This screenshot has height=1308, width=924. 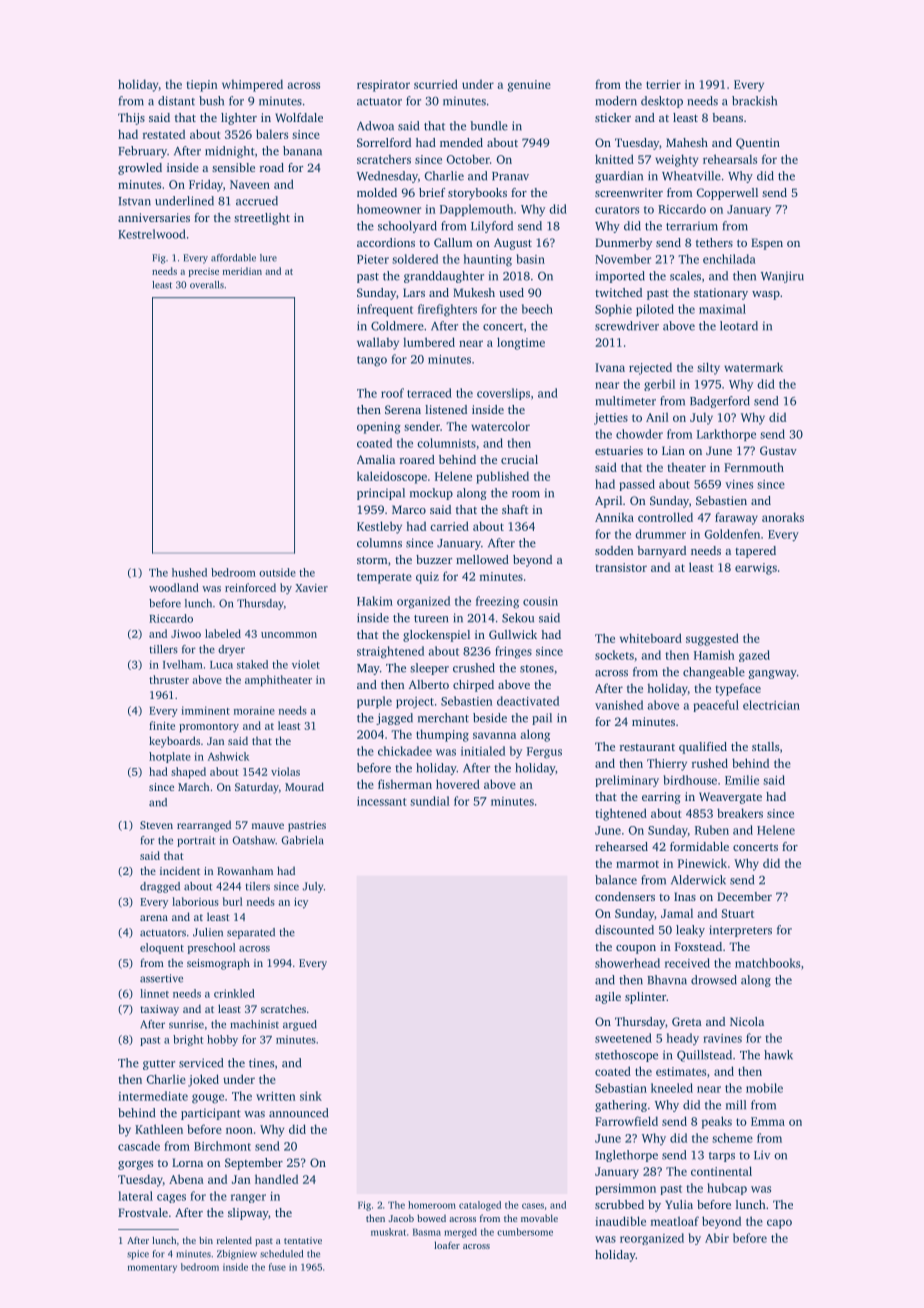 What do you see at coordinates (300, 1025) in the screenshot?
I see `argued` at bounding box center [300, 1025].
